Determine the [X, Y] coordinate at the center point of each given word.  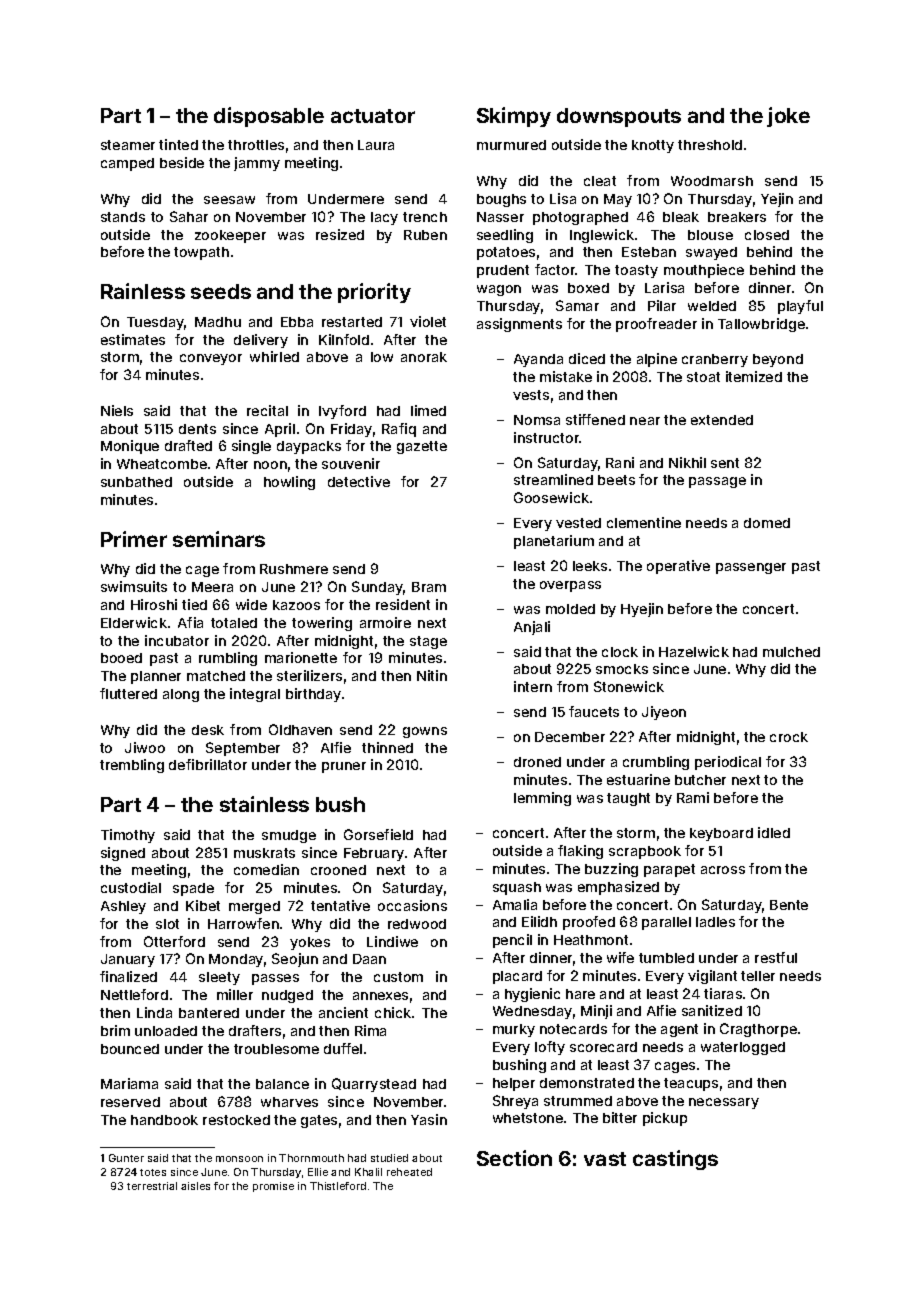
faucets [594, 711]
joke [788, 117]
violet [428, 321]
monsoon [239, 1159]
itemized [754, 376]
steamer [128, 145]
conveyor [211, 359]
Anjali [532, 628]
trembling [132, 766]
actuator [373, 116]
